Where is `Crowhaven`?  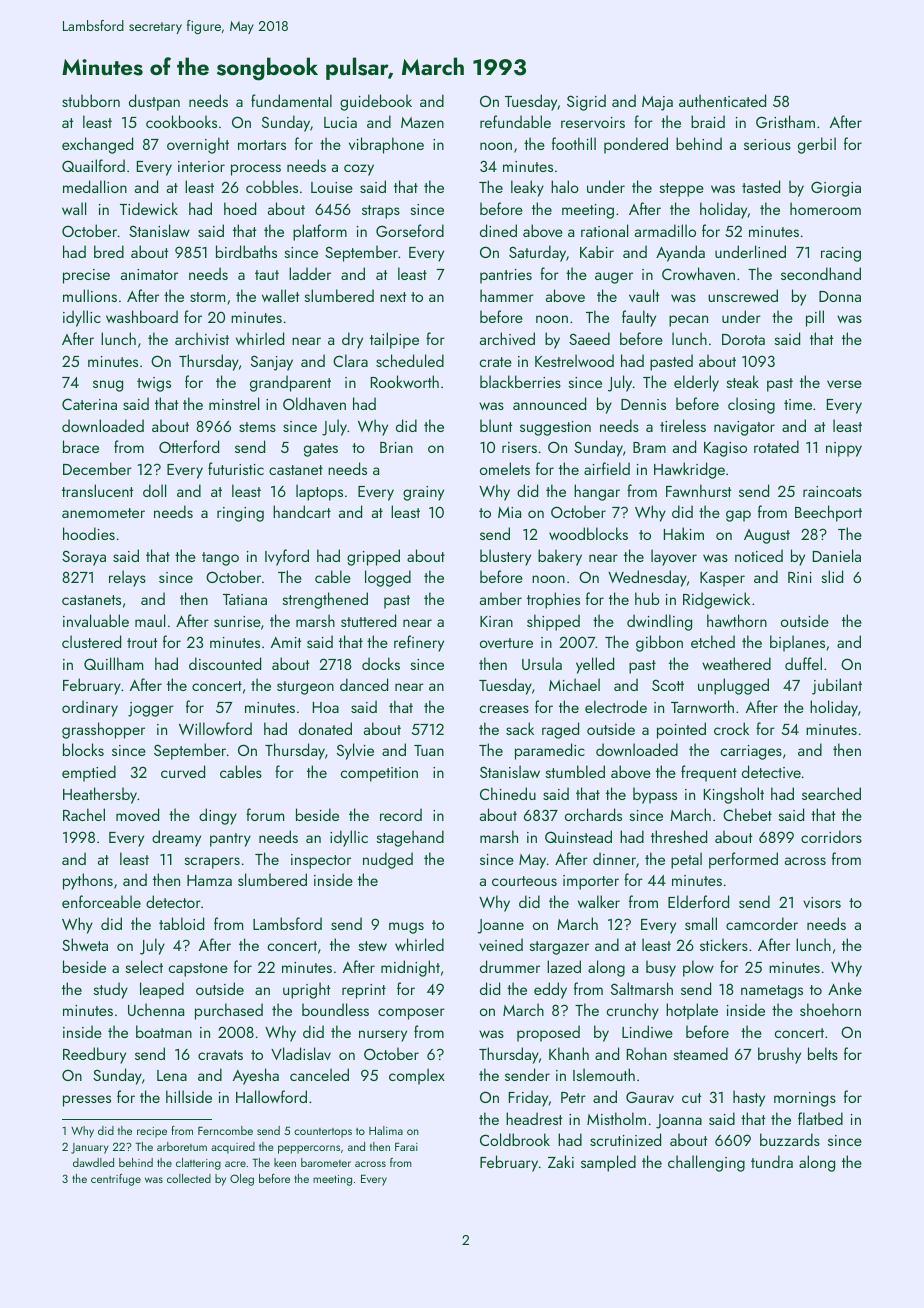 Crowhaven is located at coordinates (698, 273).
